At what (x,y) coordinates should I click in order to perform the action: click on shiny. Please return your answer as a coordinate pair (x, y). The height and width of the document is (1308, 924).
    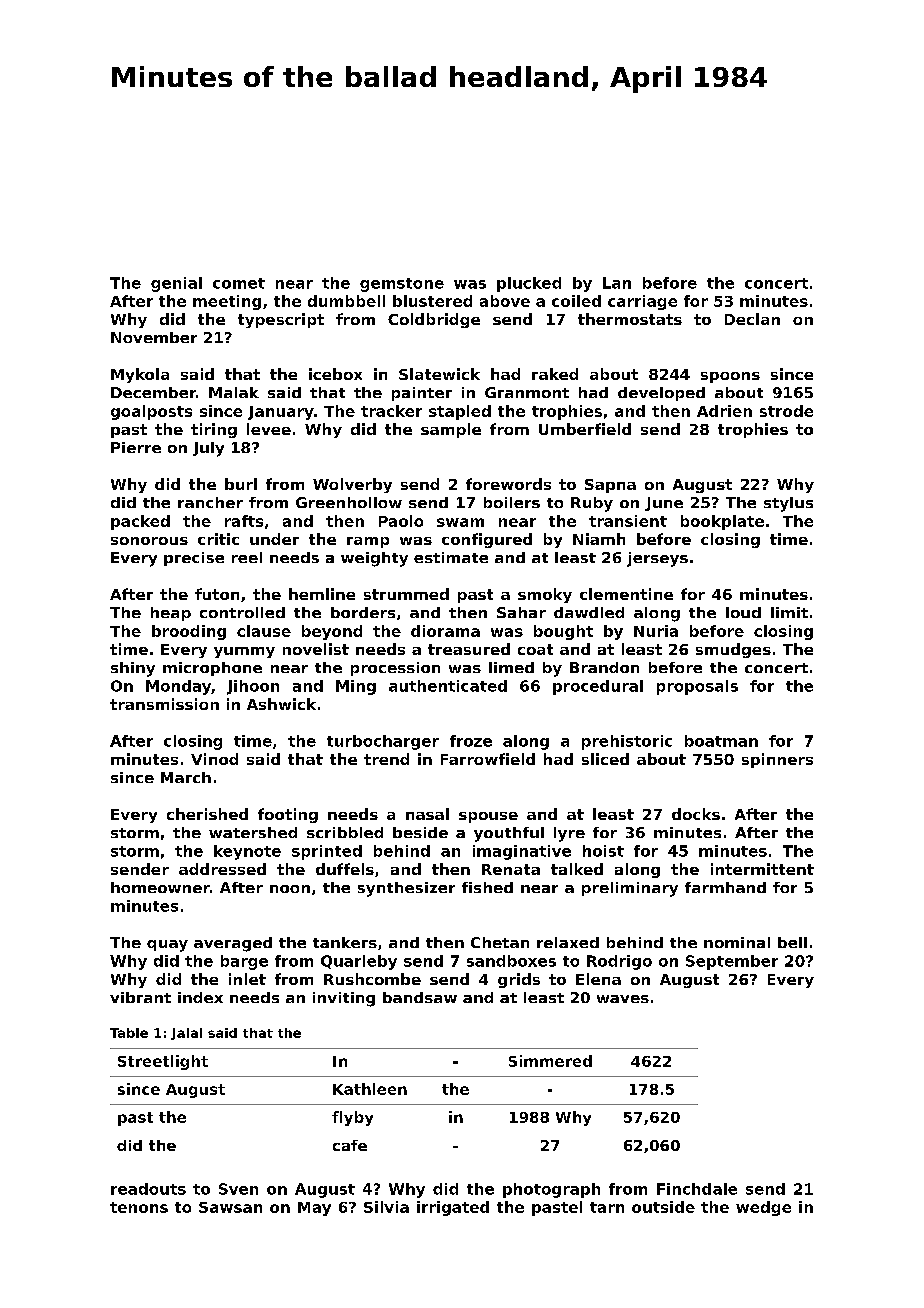
    Looking at the image, I should click on (133, 669).
